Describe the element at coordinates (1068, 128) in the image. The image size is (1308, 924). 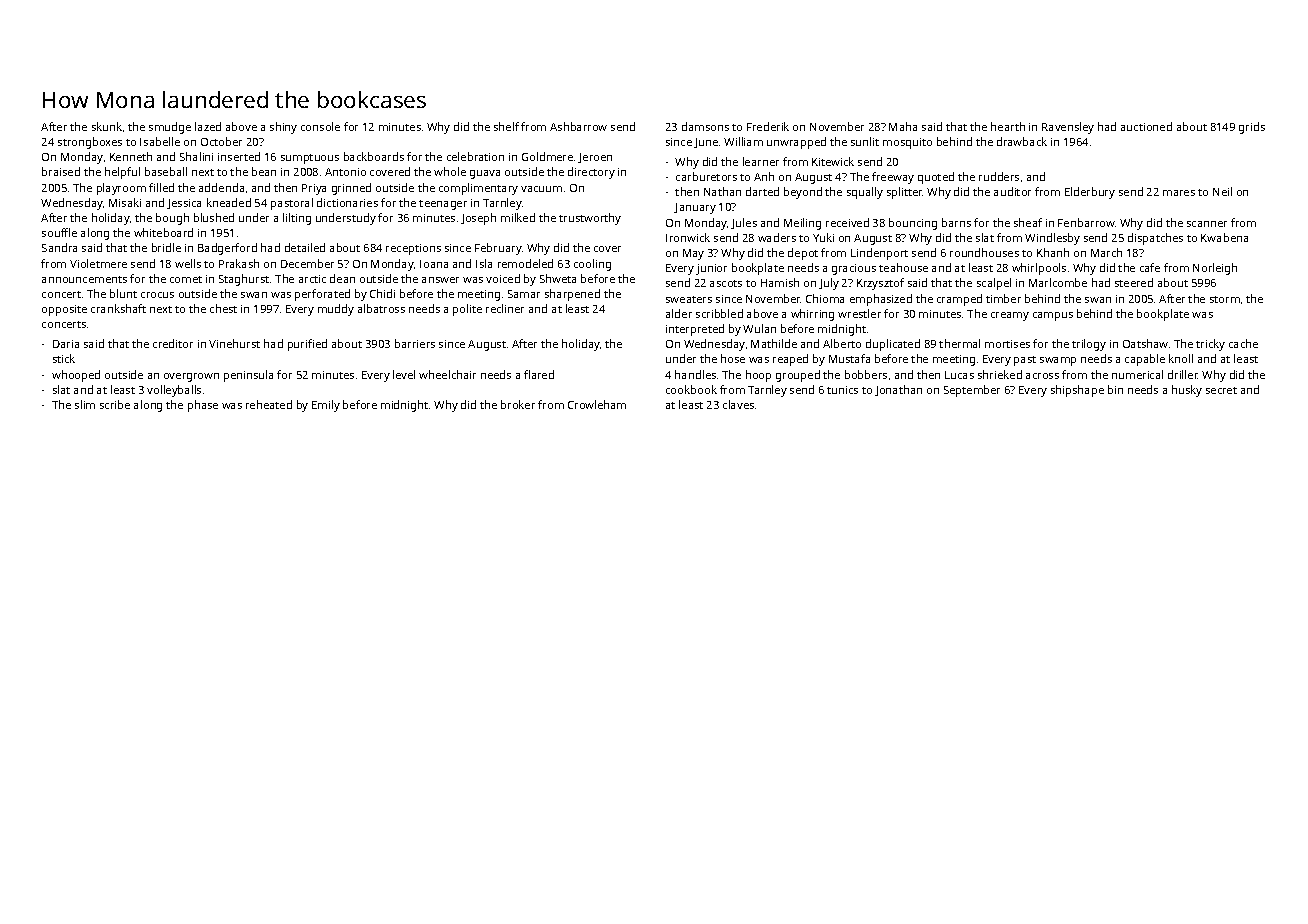
I see `Ravensley` at that location.
